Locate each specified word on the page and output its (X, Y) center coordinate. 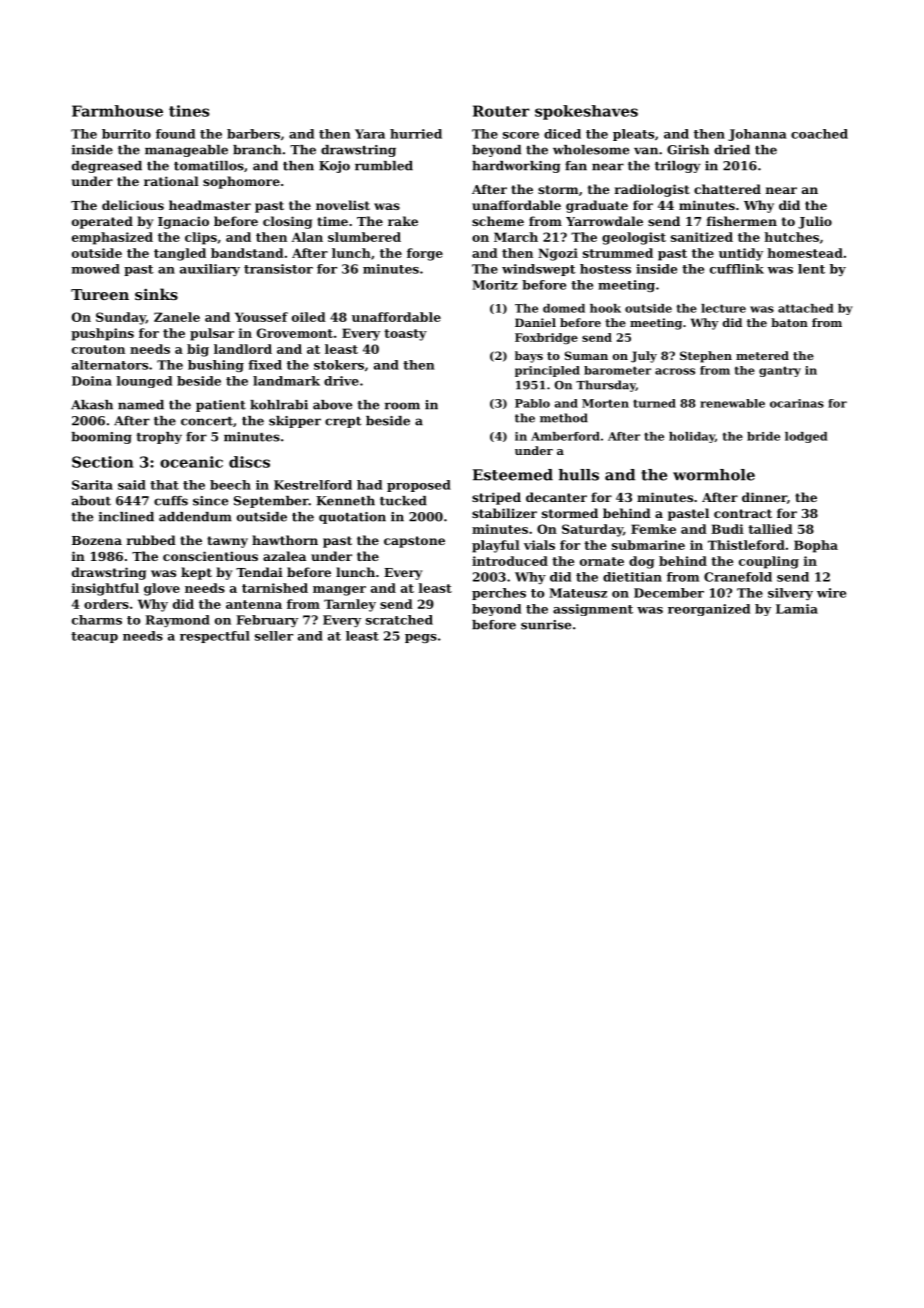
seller (274, 636)
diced (562, 134)
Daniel (535, 322)
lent (811, 269)
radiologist (652, 190)
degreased (107, 167)
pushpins (102, 334)
